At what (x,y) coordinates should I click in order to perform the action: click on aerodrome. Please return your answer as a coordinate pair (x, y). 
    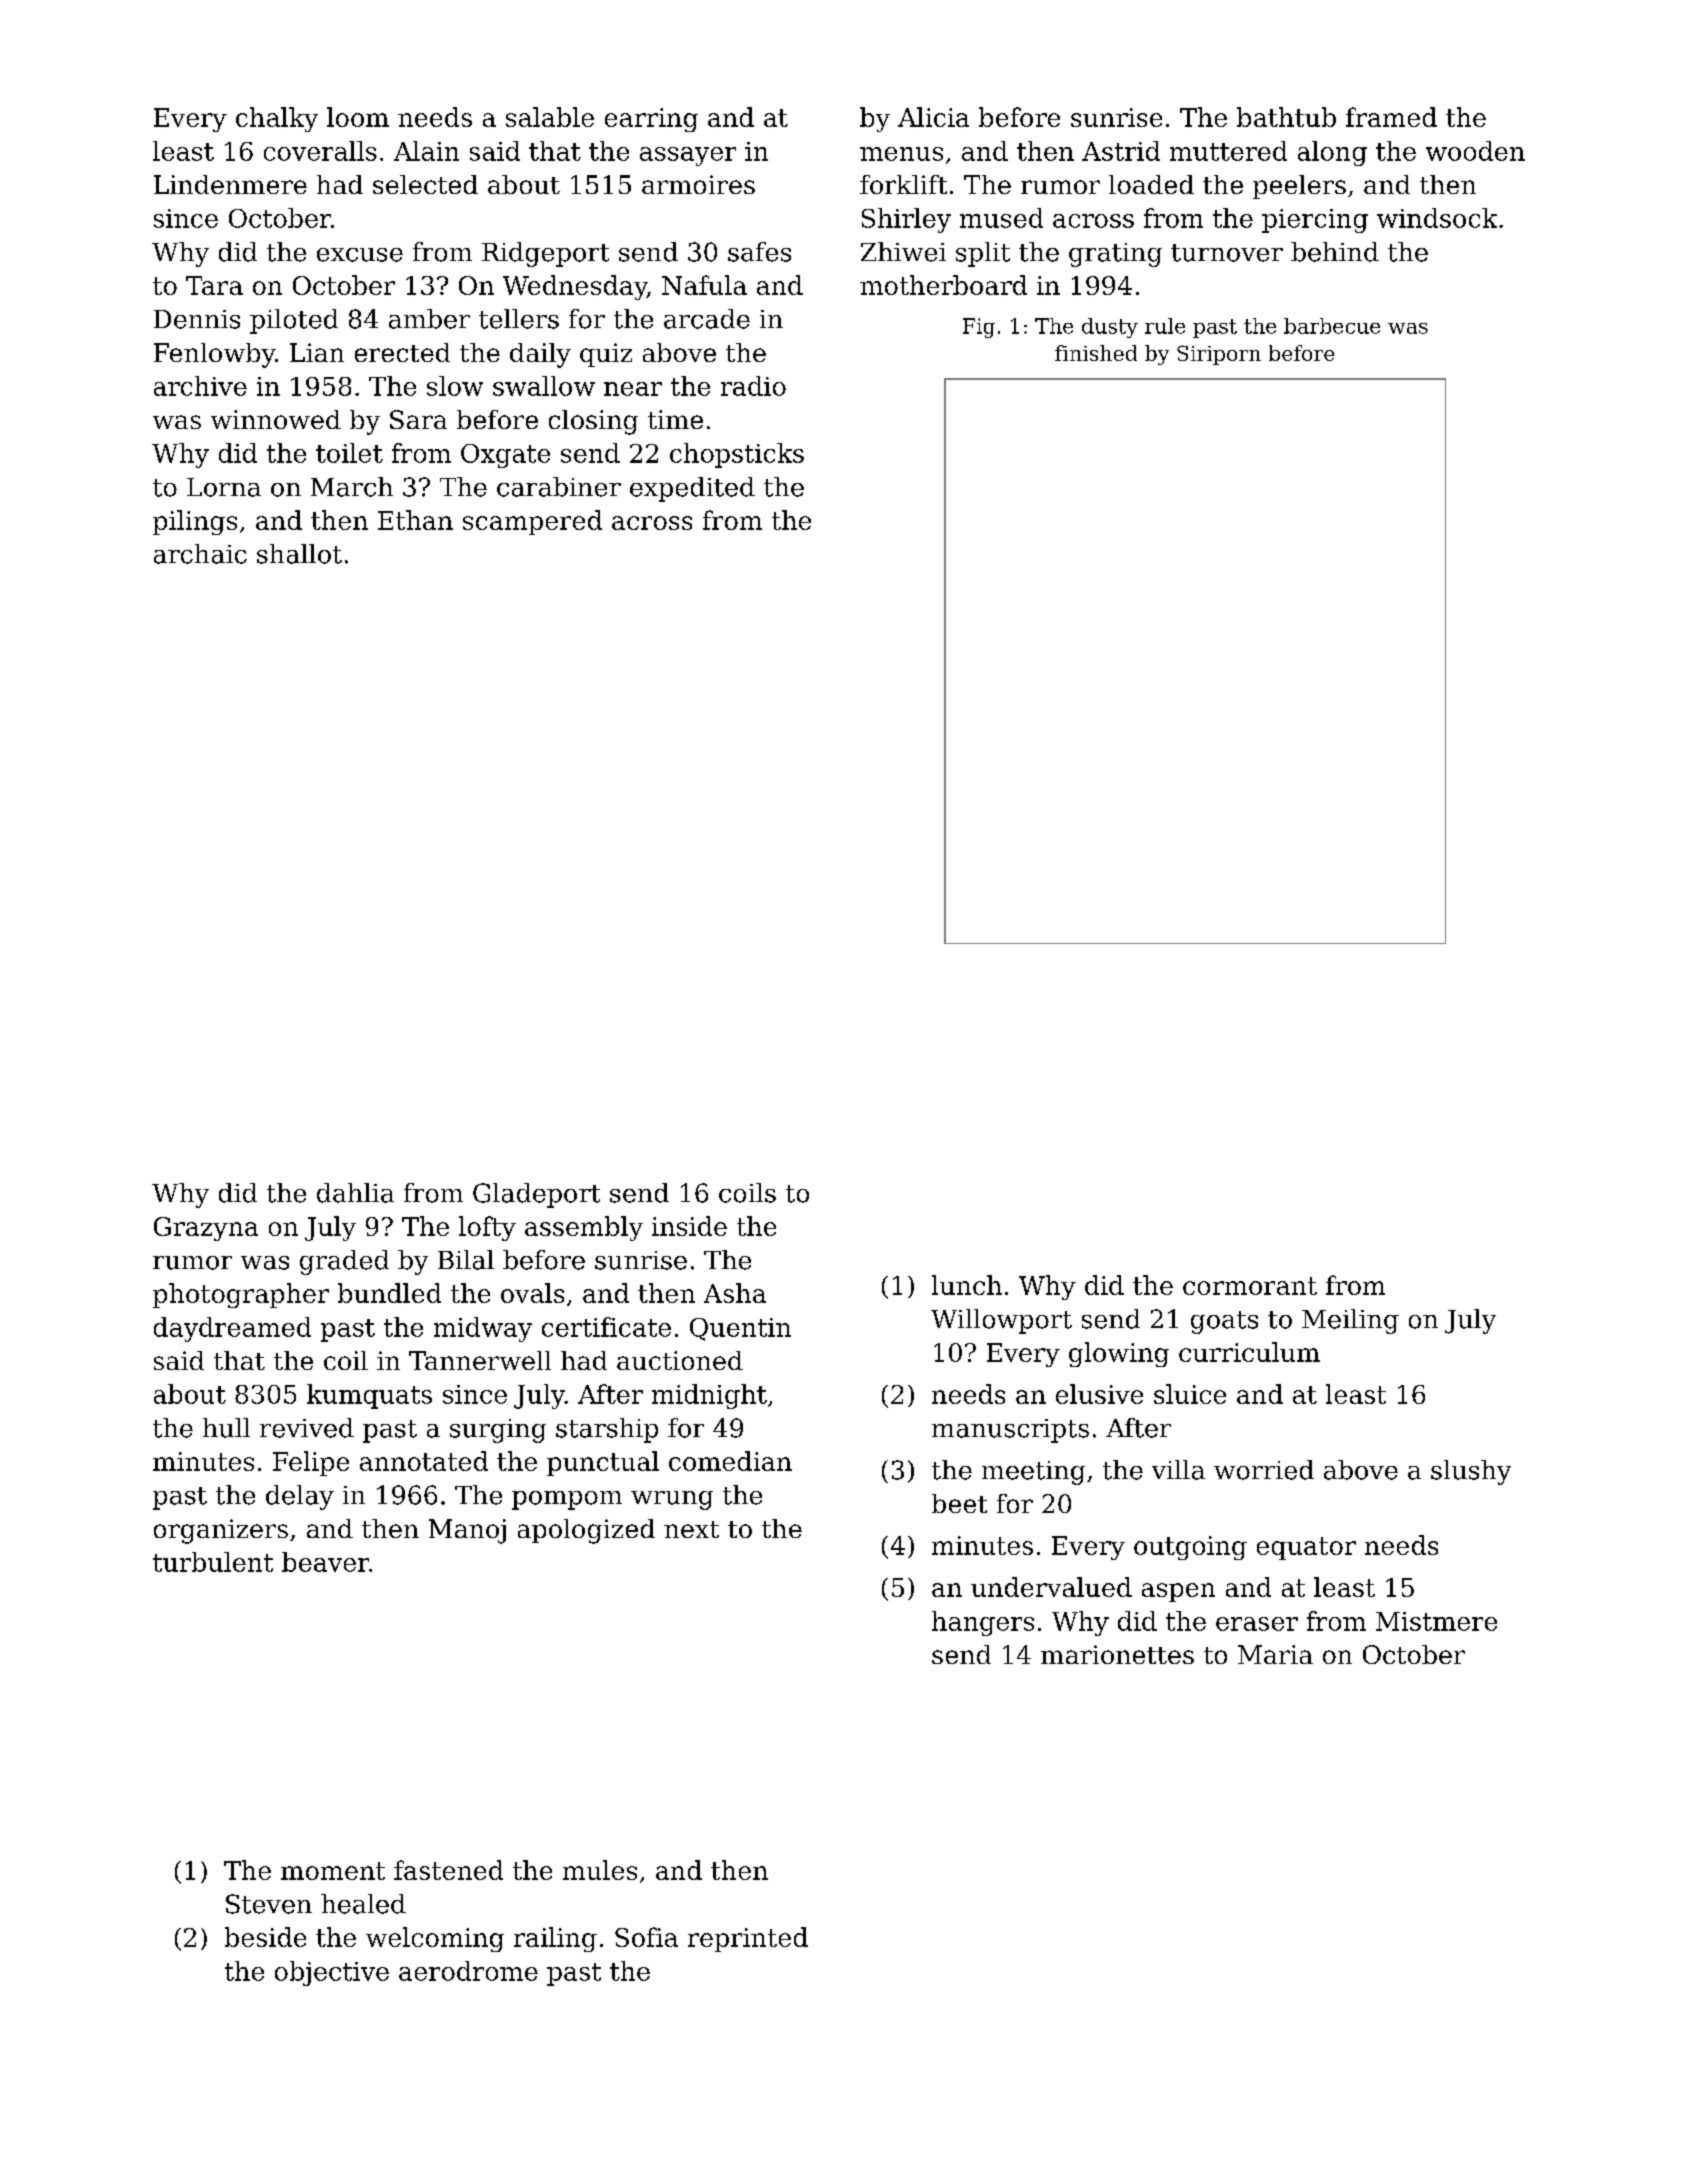
    Looking at the image, I should click on (468, 1971).
